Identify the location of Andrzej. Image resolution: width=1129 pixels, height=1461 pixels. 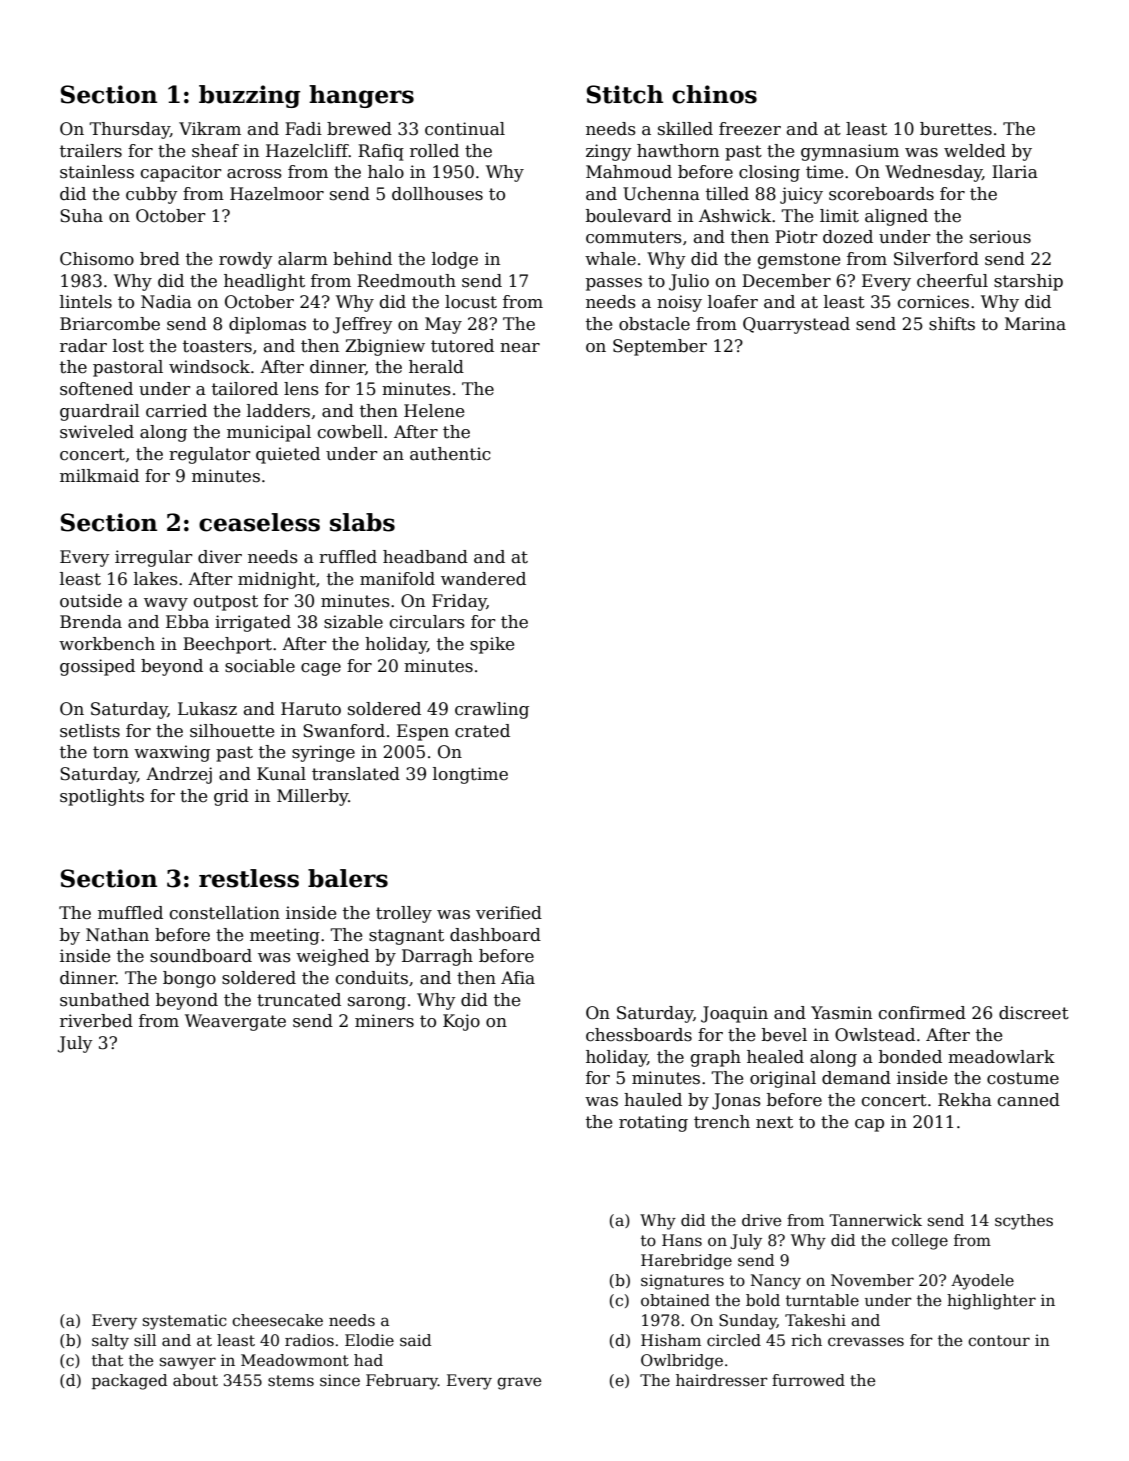
(179, 775).
